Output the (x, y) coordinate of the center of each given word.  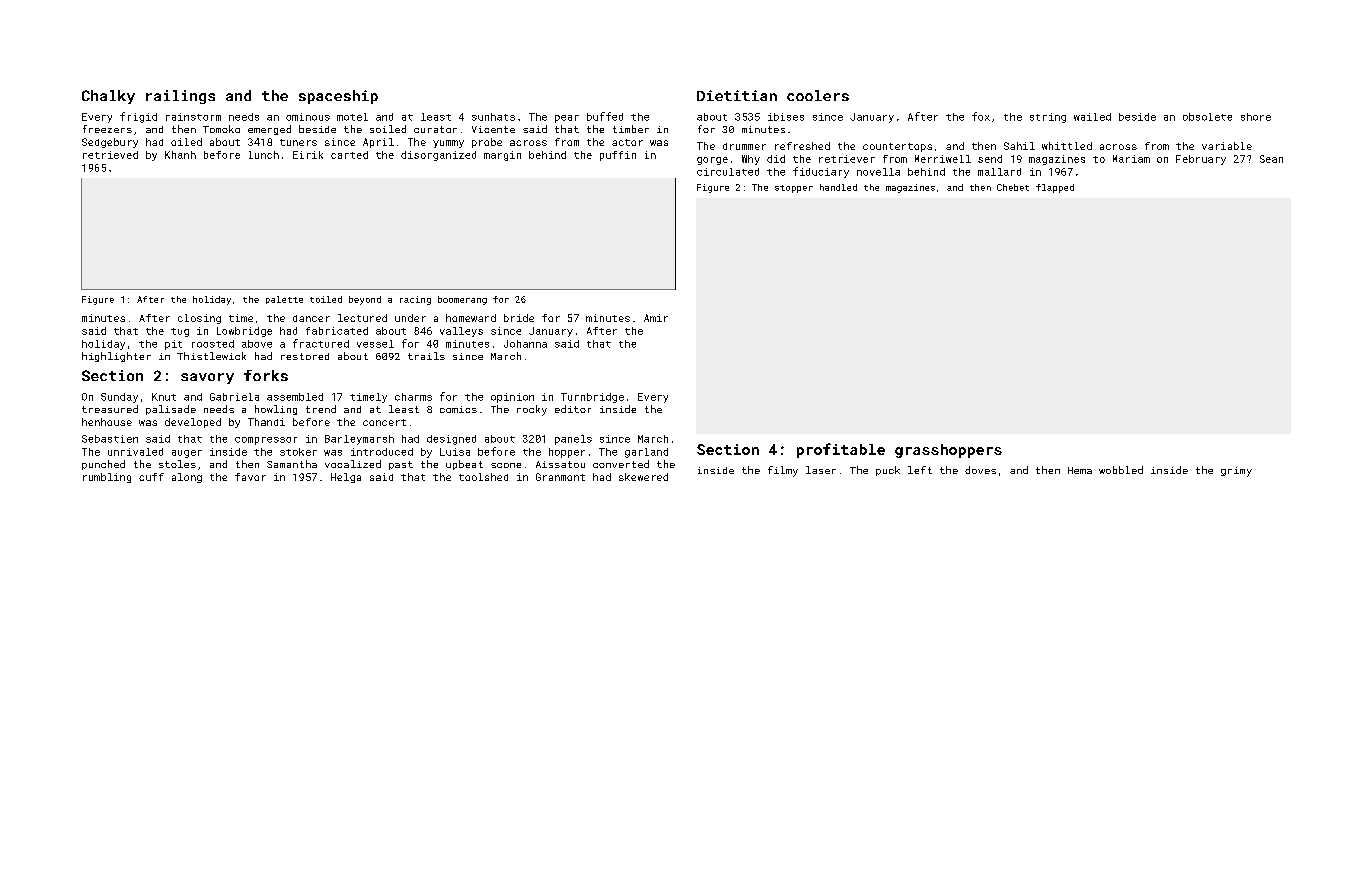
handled (838, 187)
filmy (783, 471)
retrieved (110, 155)
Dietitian (737, 95)
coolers (818, 95)
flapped (1055, 188)
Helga (346, 478)
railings (180, 97)
